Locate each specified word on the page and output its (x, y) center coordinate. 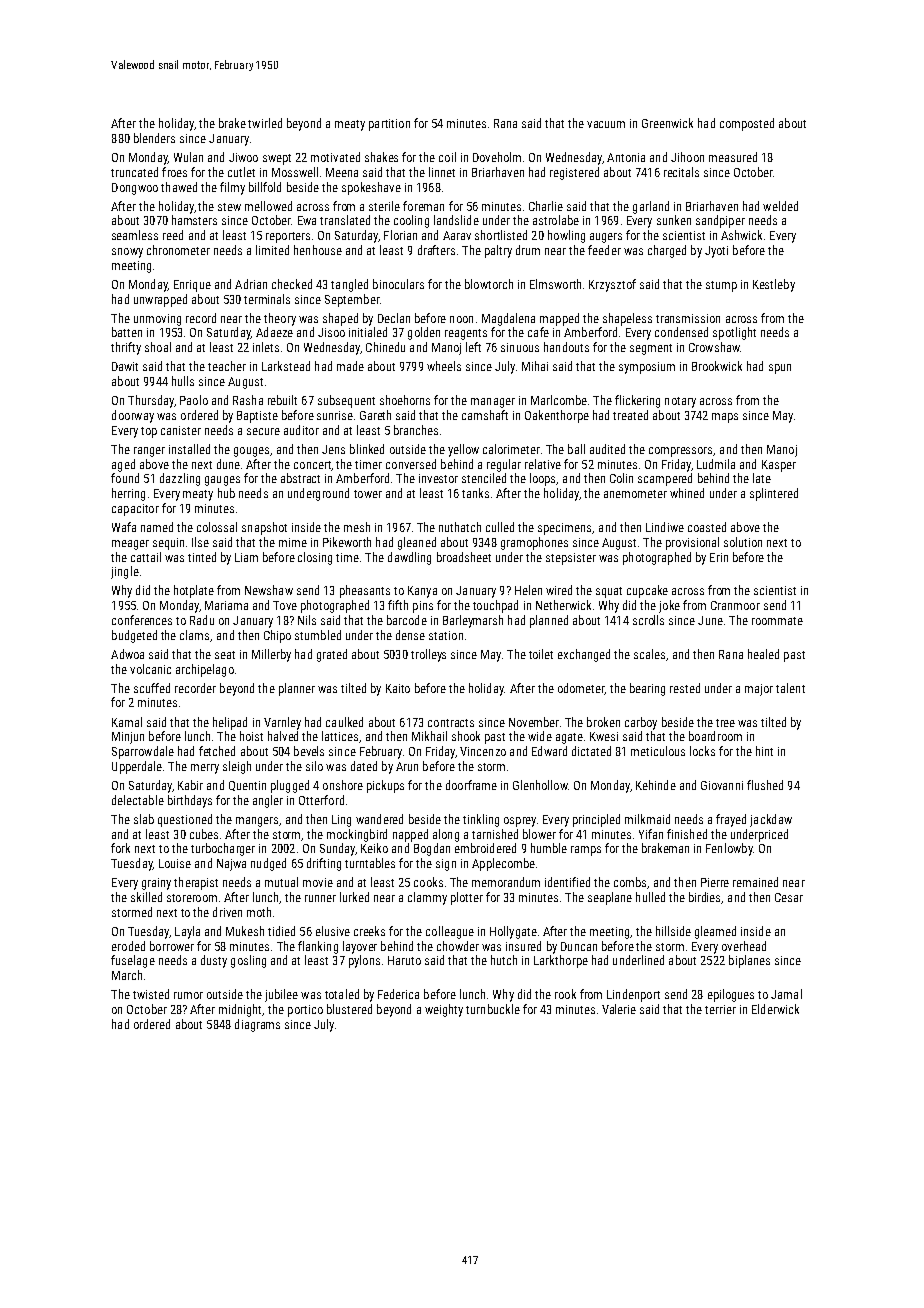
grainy (156, 884)
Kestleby (774, 285)
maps (725, 418)
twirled (265, 123)
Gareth (375, 415)
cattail (146, 557)
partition (389, 125)
